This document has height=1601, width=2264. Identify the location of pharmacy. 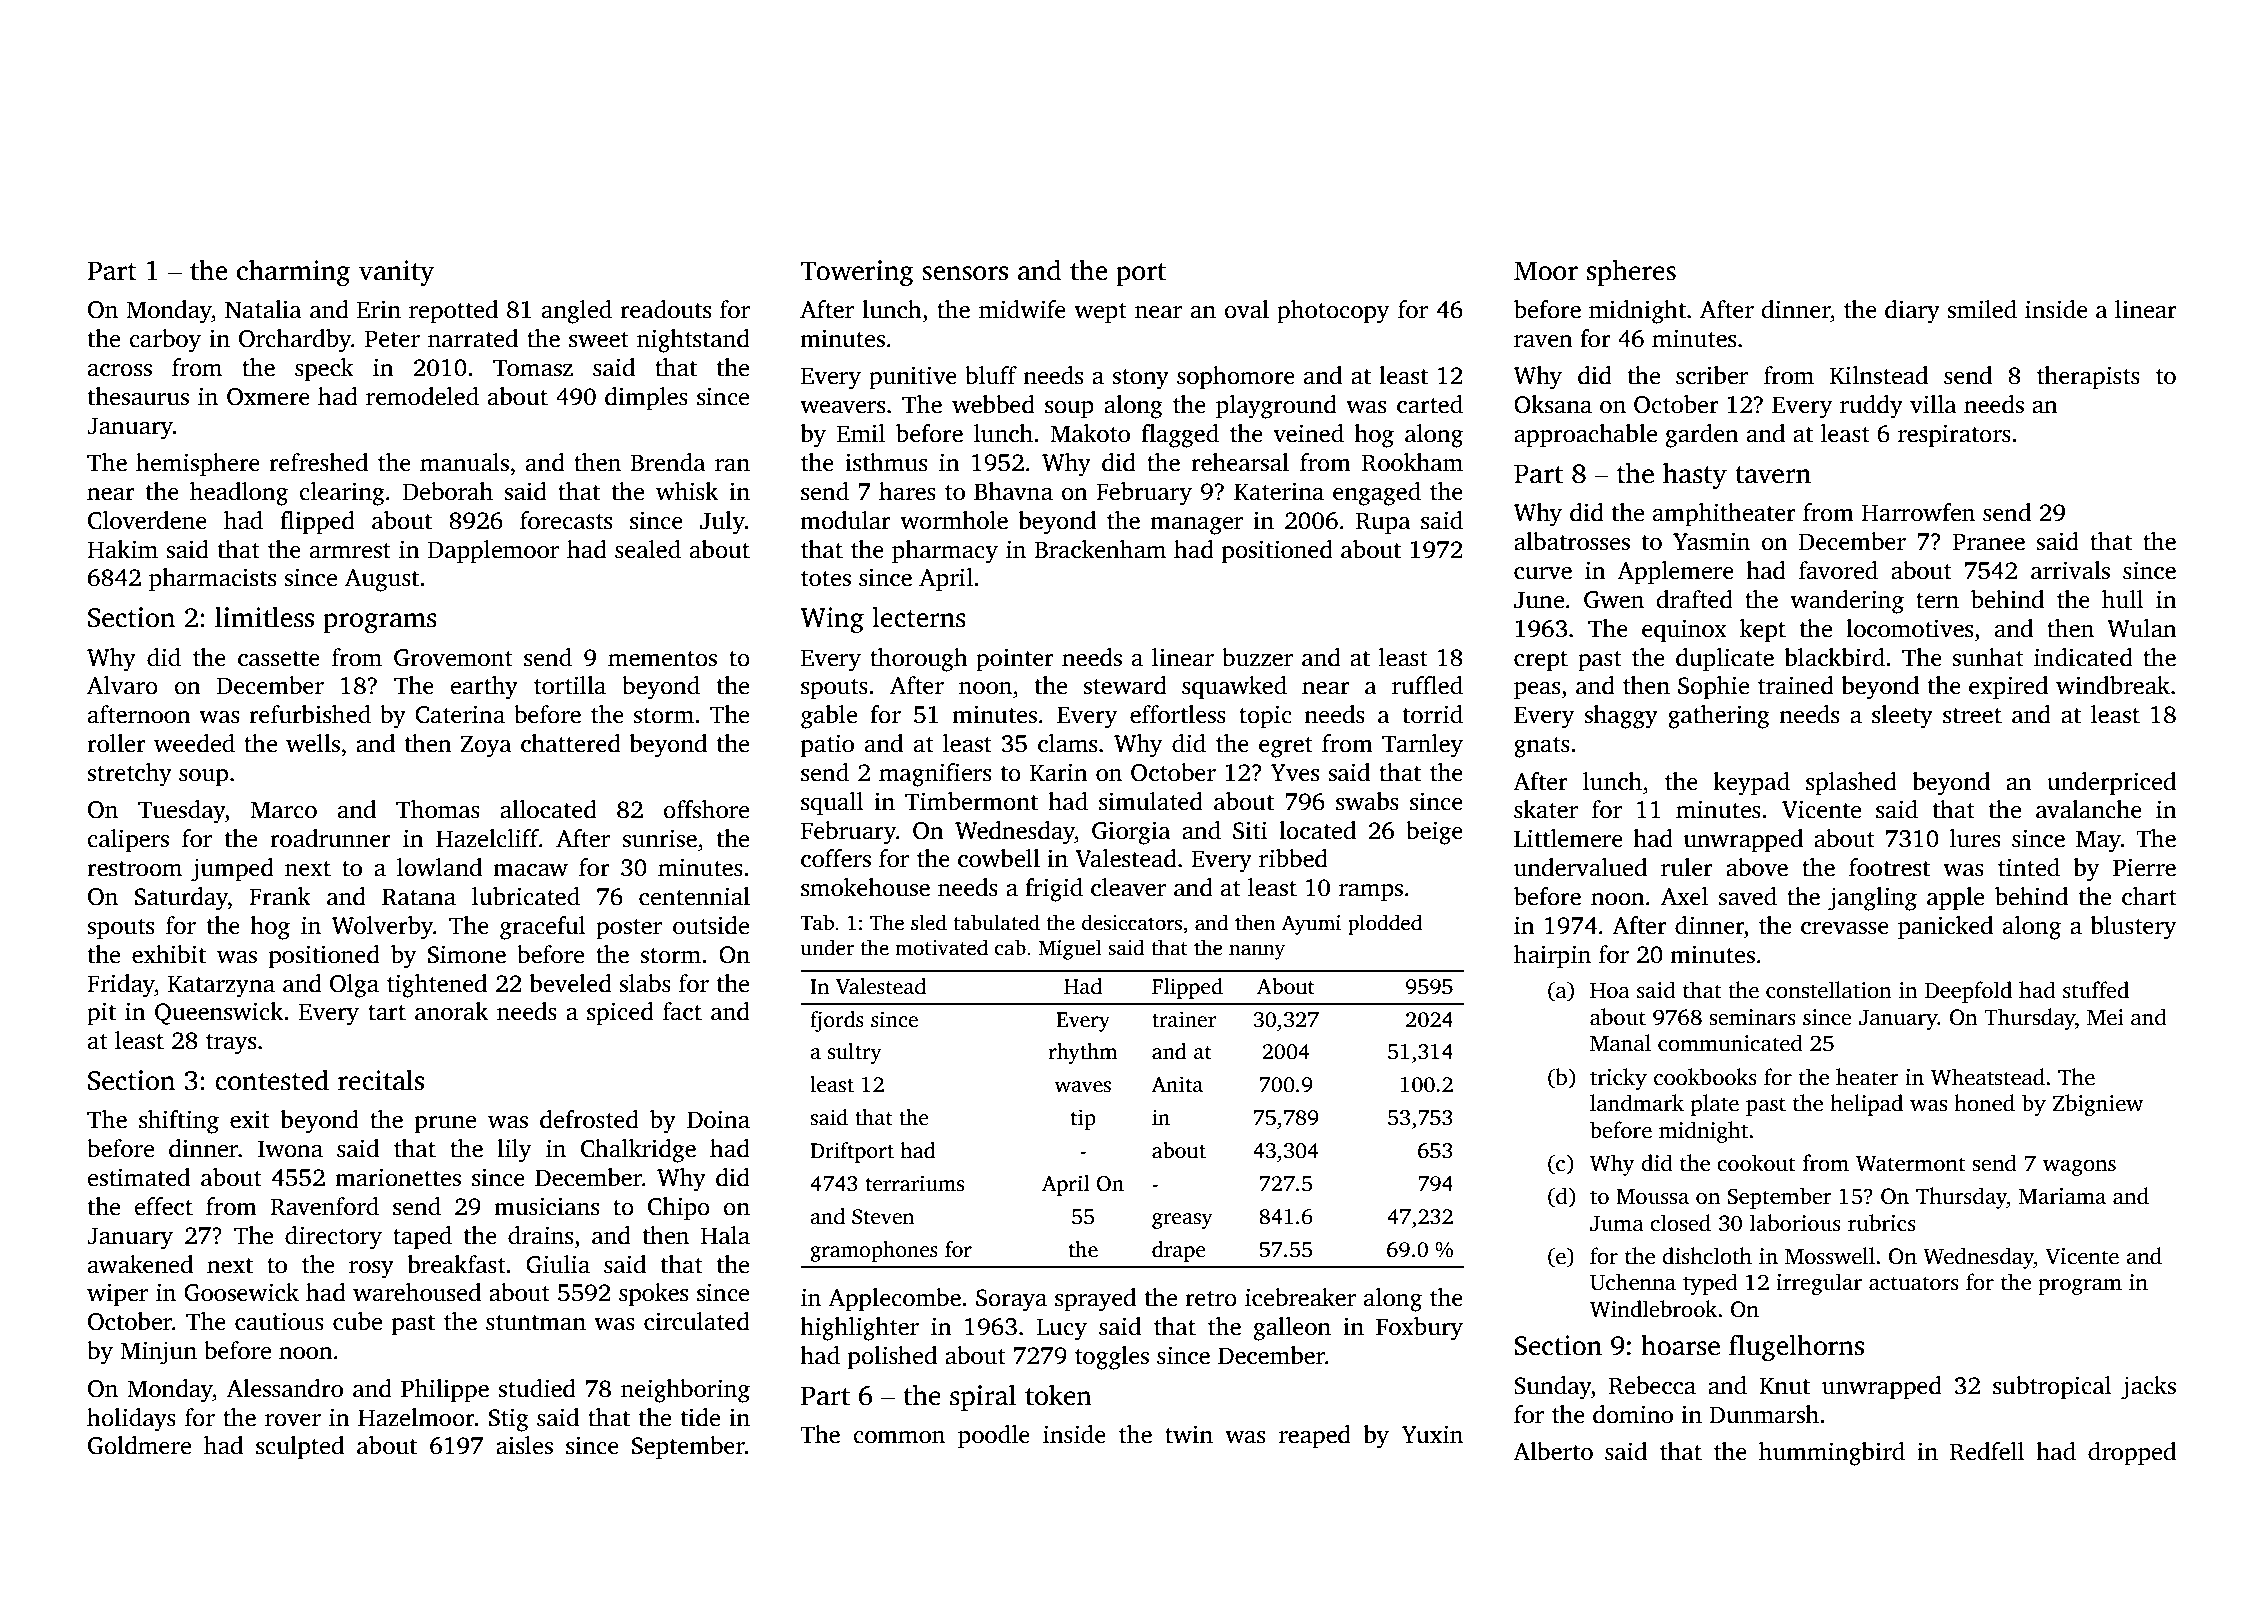
(945, 552).
